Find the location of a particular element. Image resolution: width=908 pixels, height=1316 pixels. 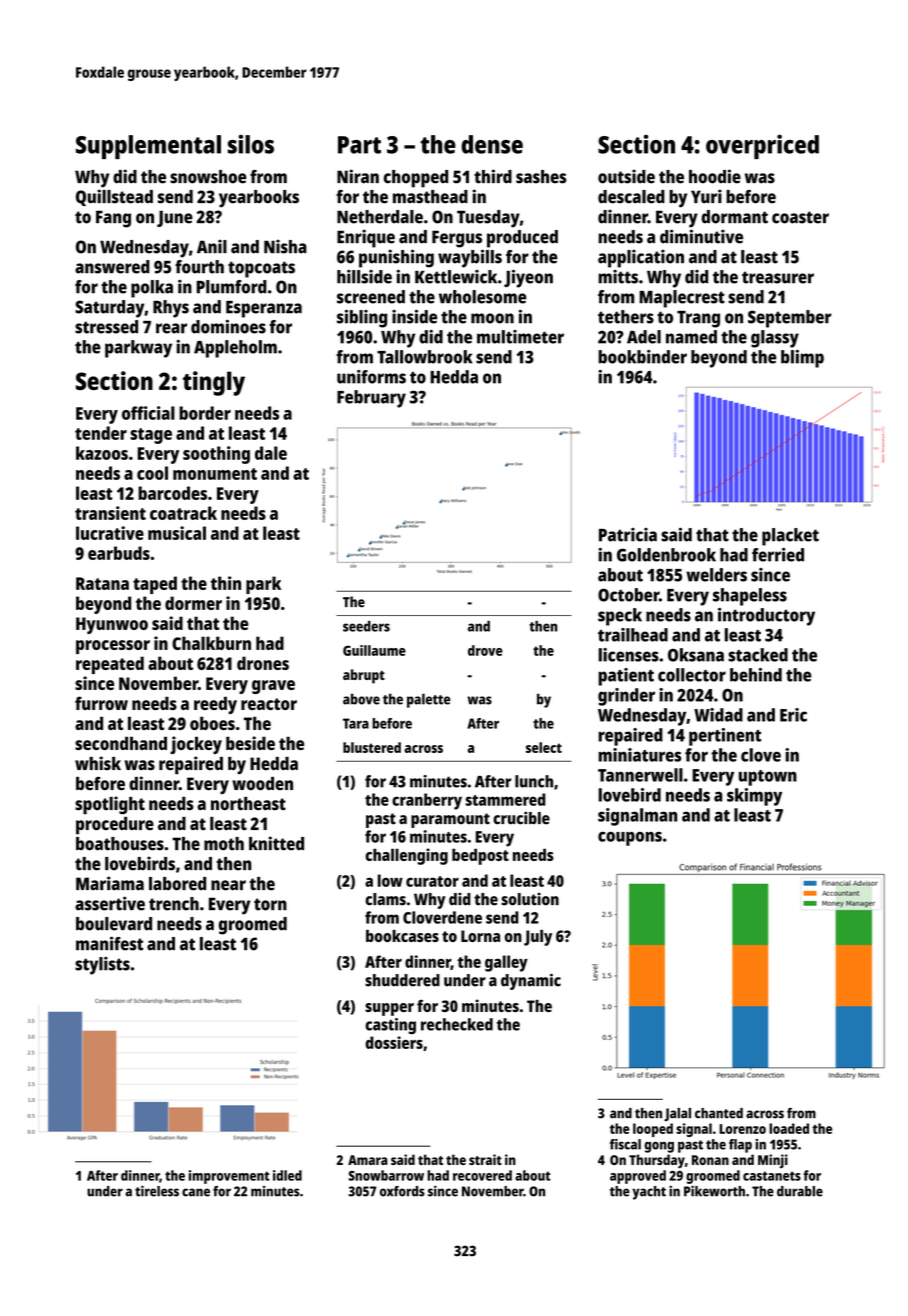

outside is located at coordinates (626, 176).
